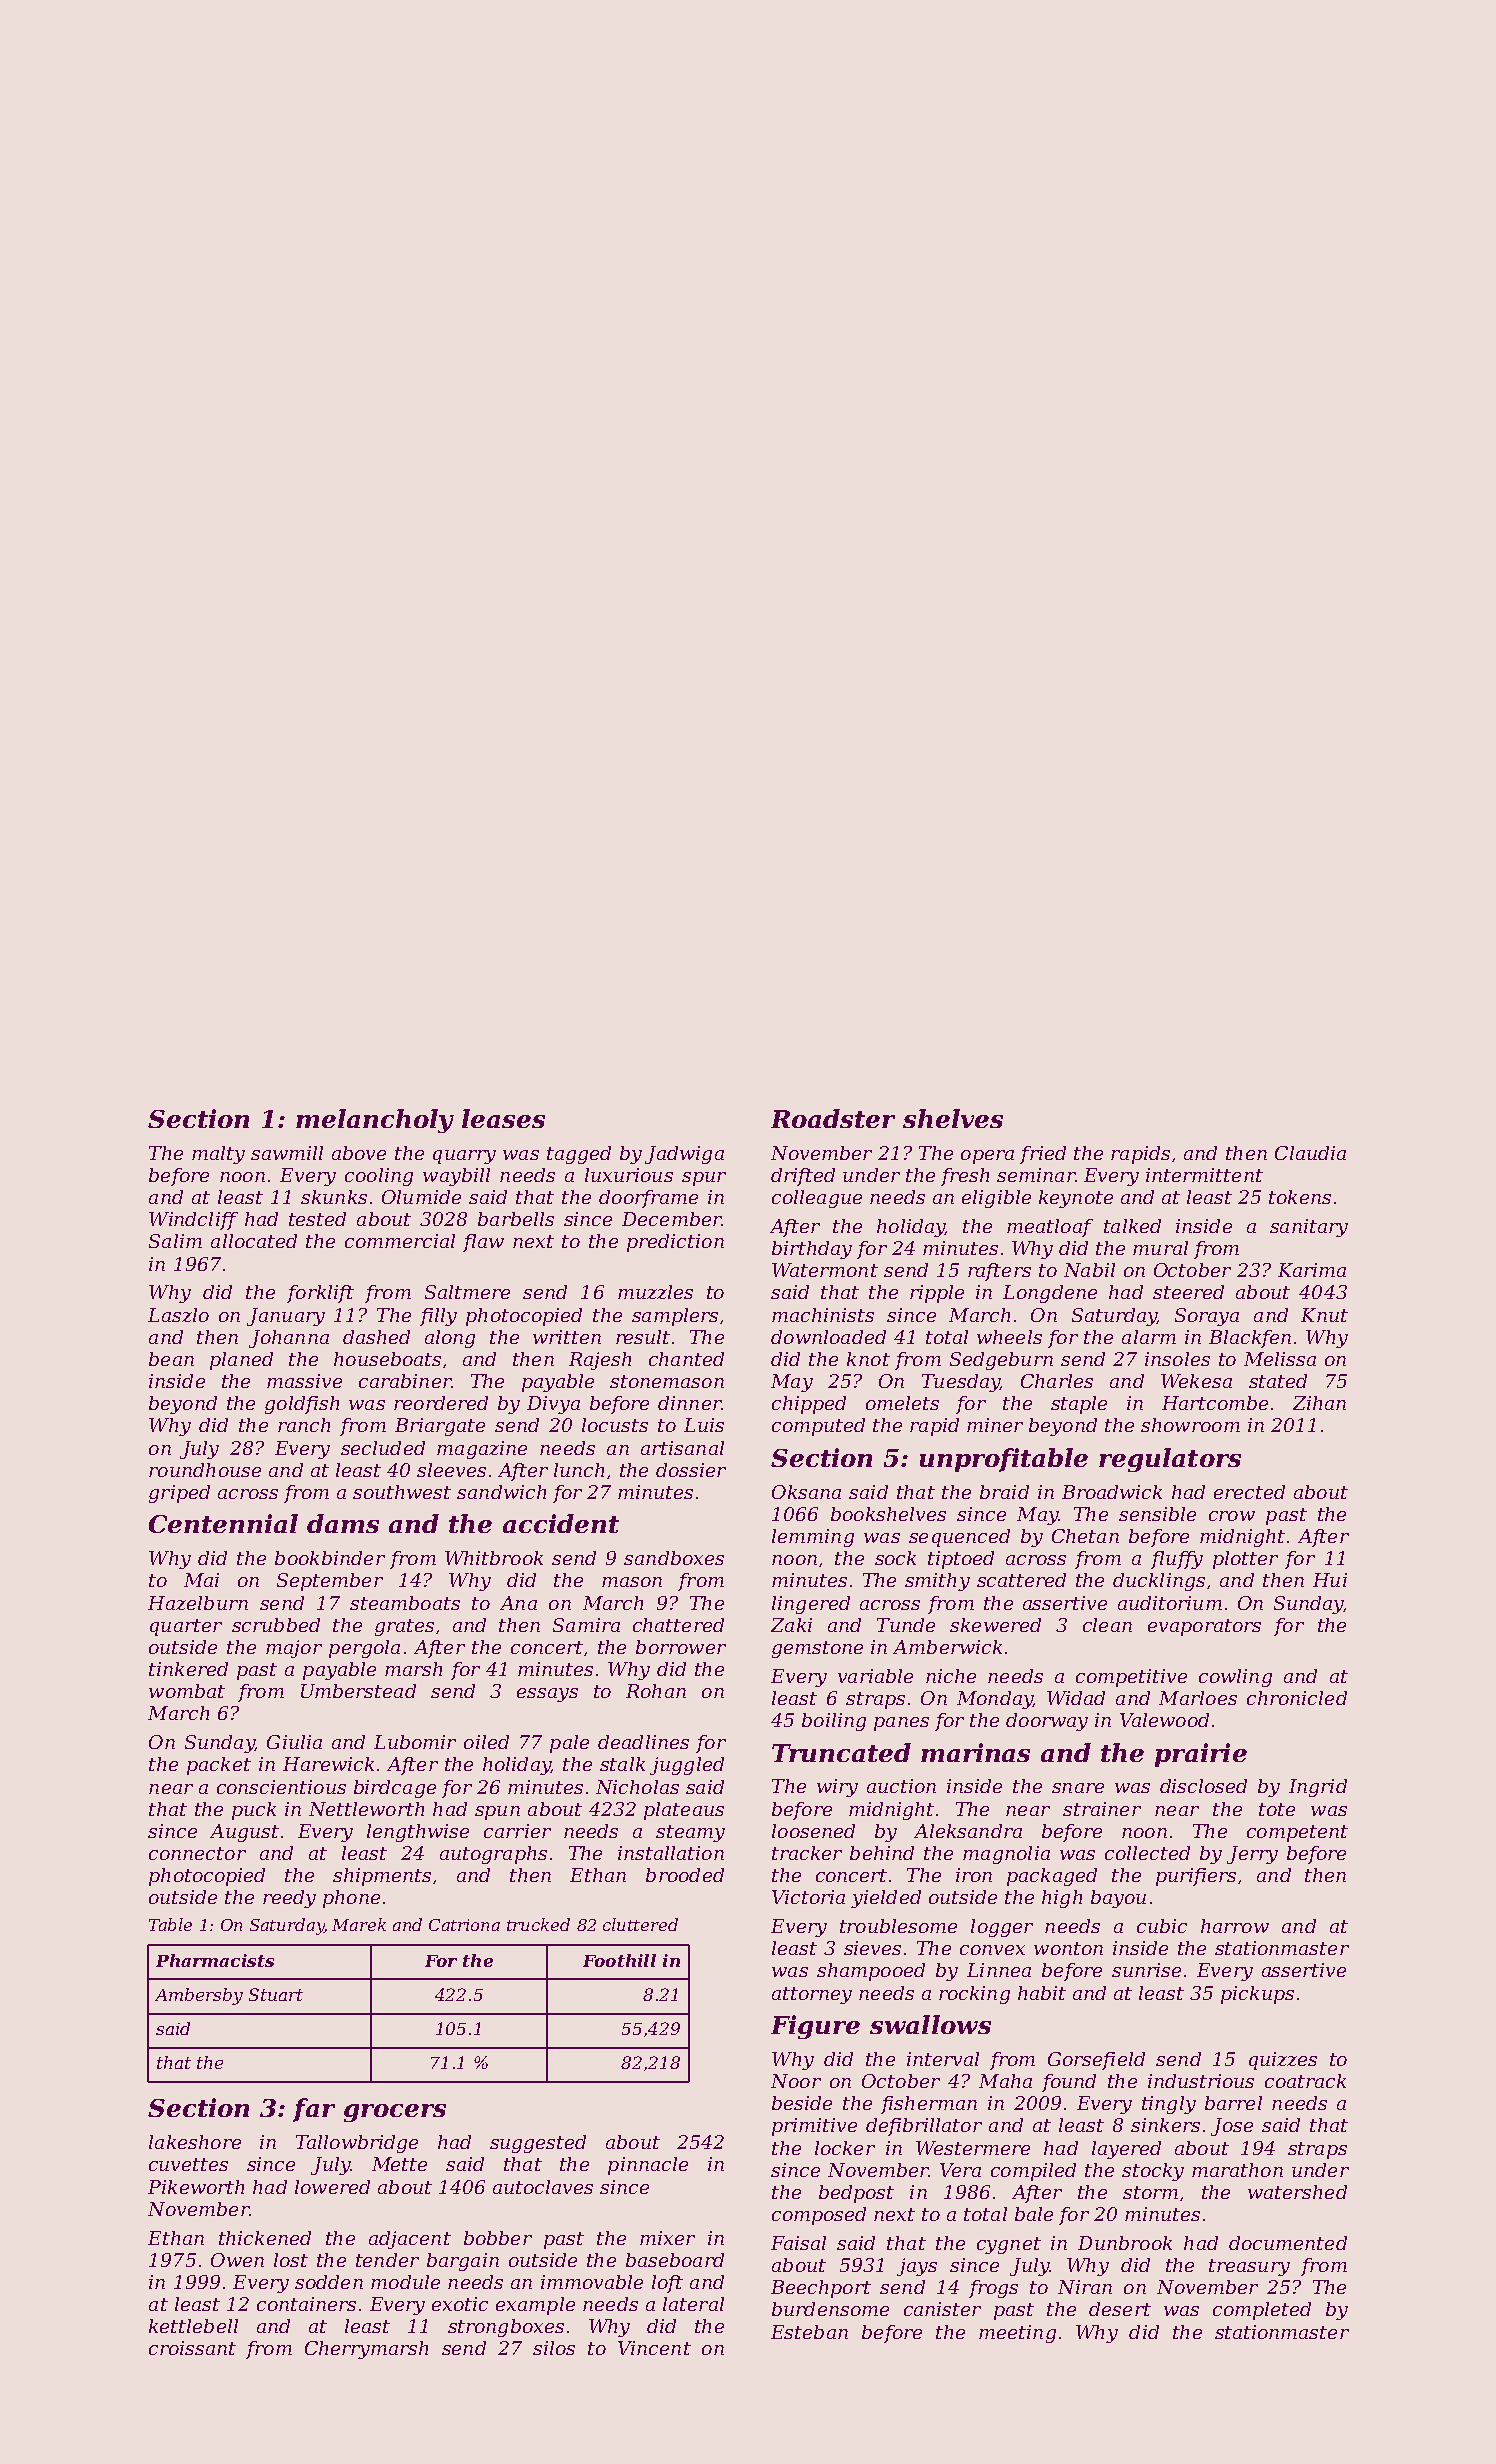 The height and width of the screenshot is (2464, 1496). Describe the element at coordinates (833, 1118) in the screenshot. I see `Roadster` at that location.
